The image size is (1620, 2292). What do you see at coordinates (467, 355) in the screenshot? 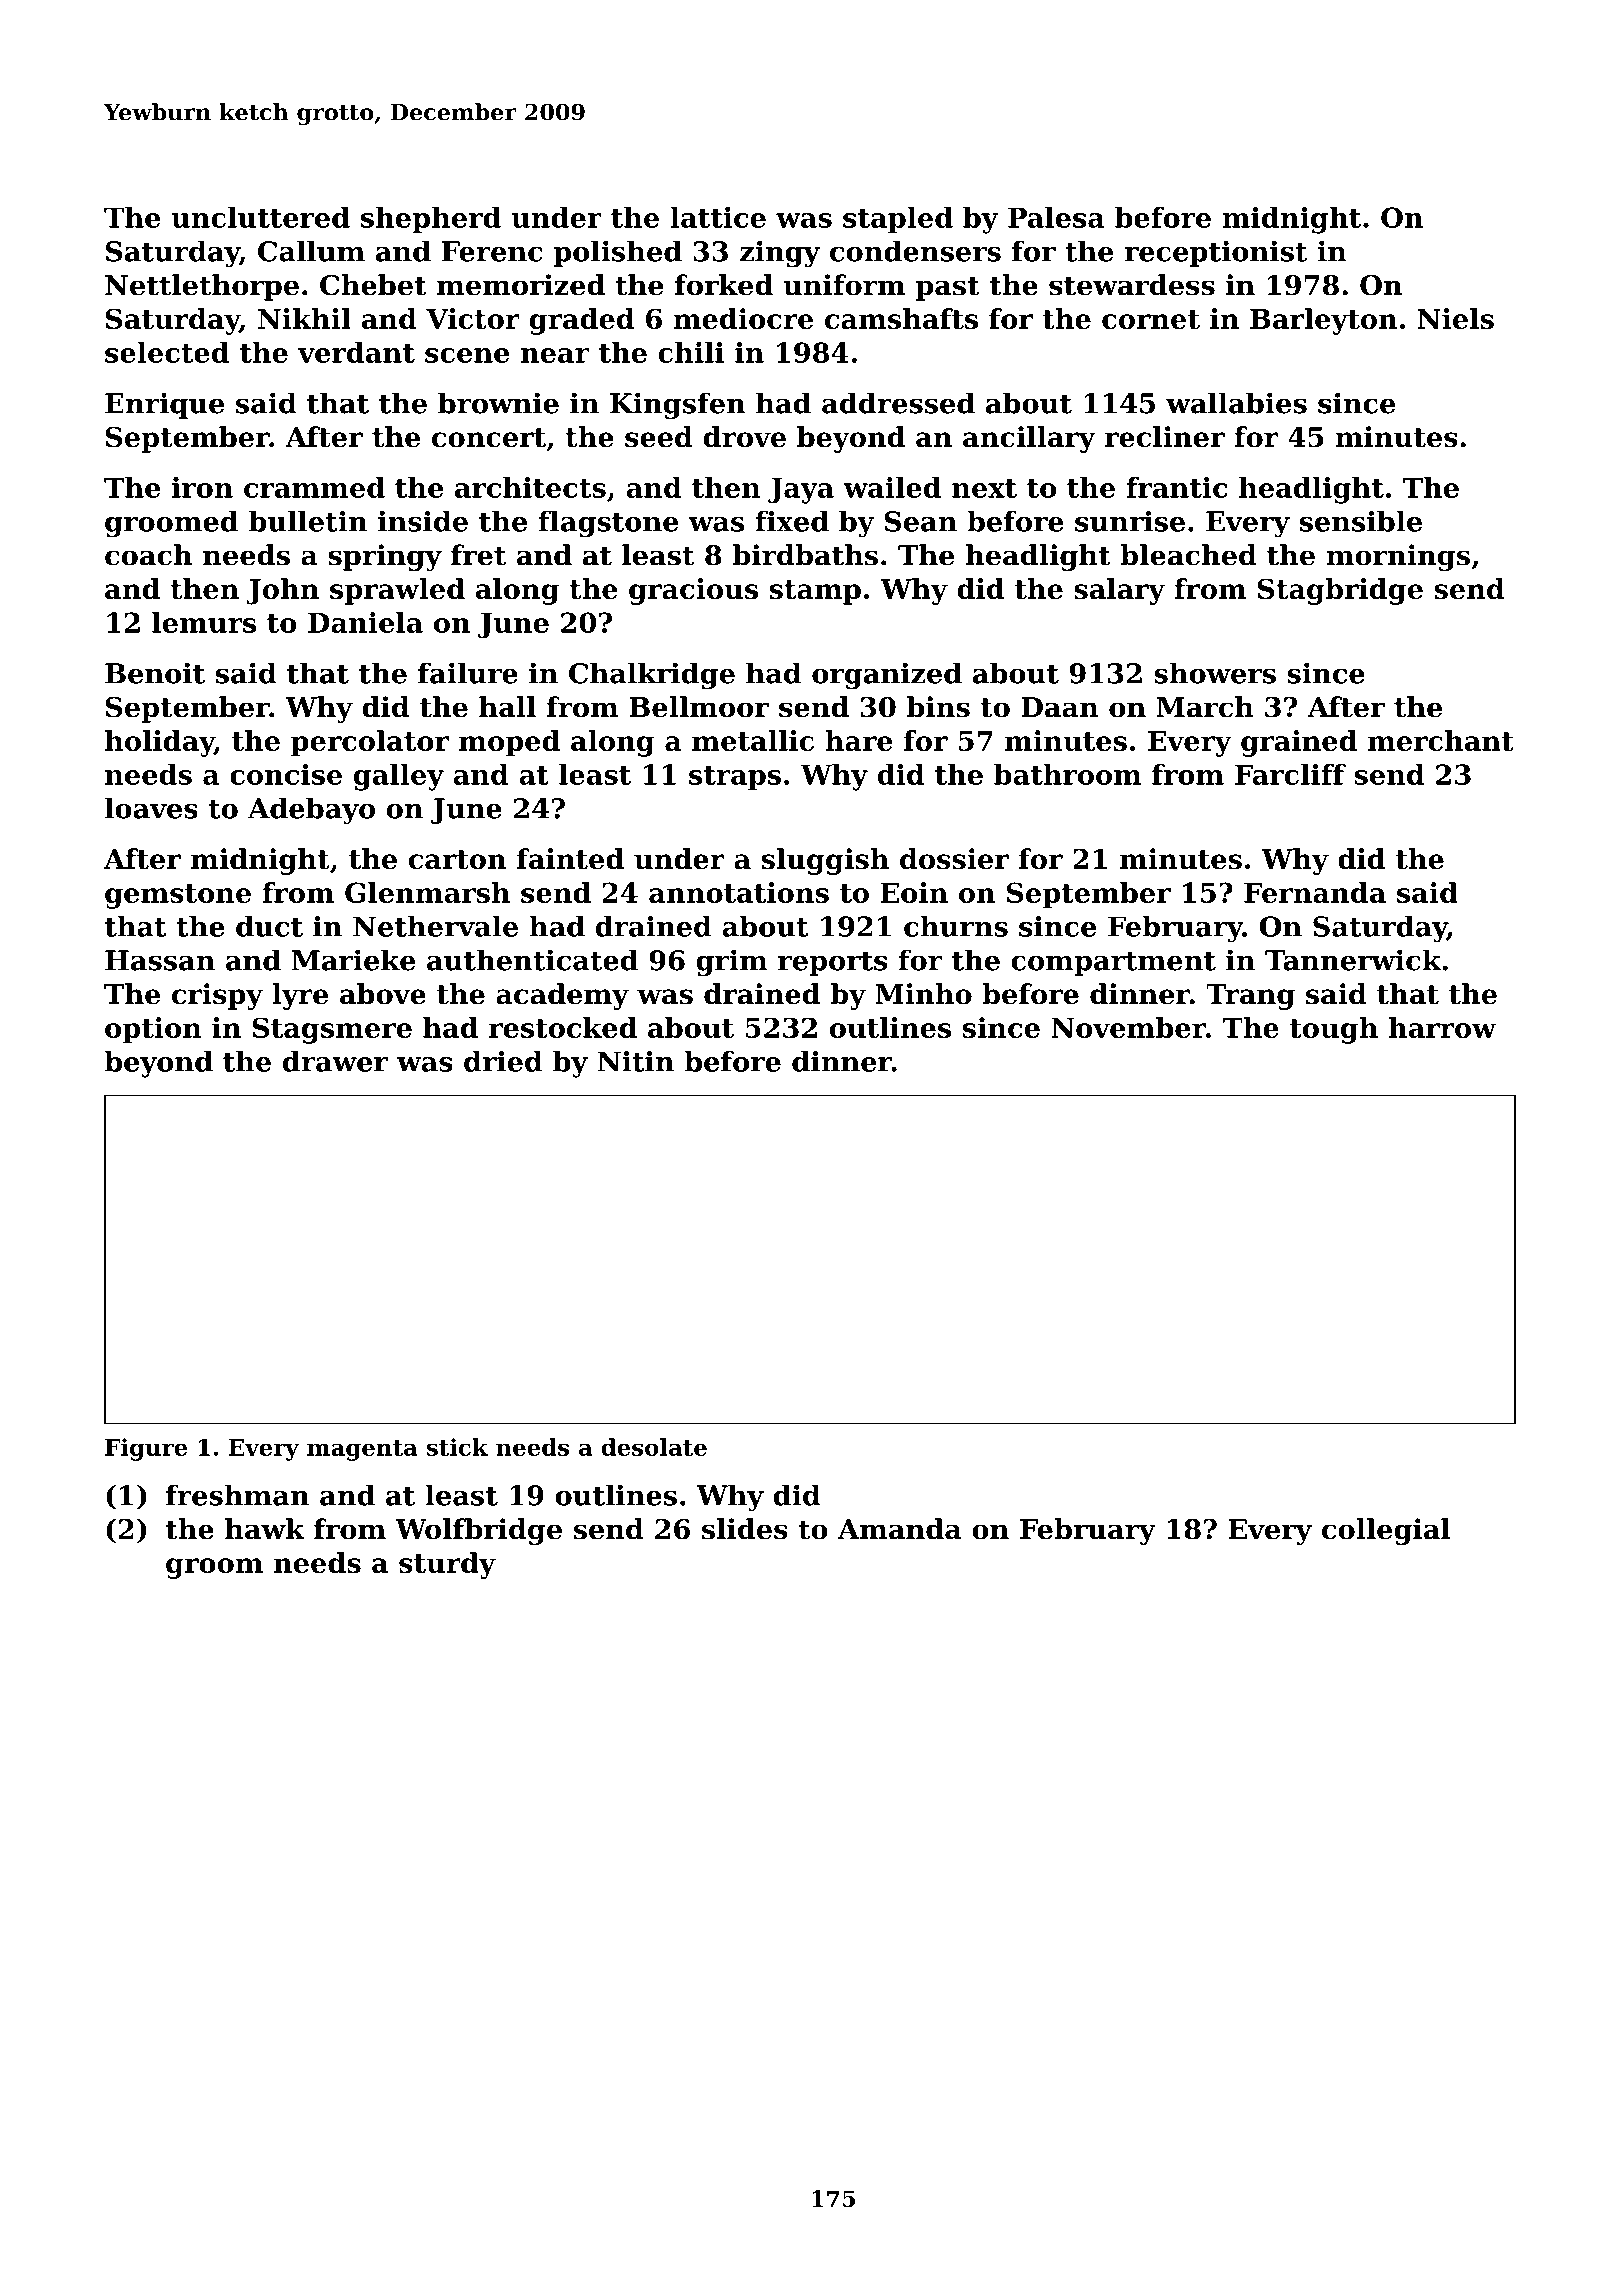
I see `scene` at bounding box center [467, 355].
